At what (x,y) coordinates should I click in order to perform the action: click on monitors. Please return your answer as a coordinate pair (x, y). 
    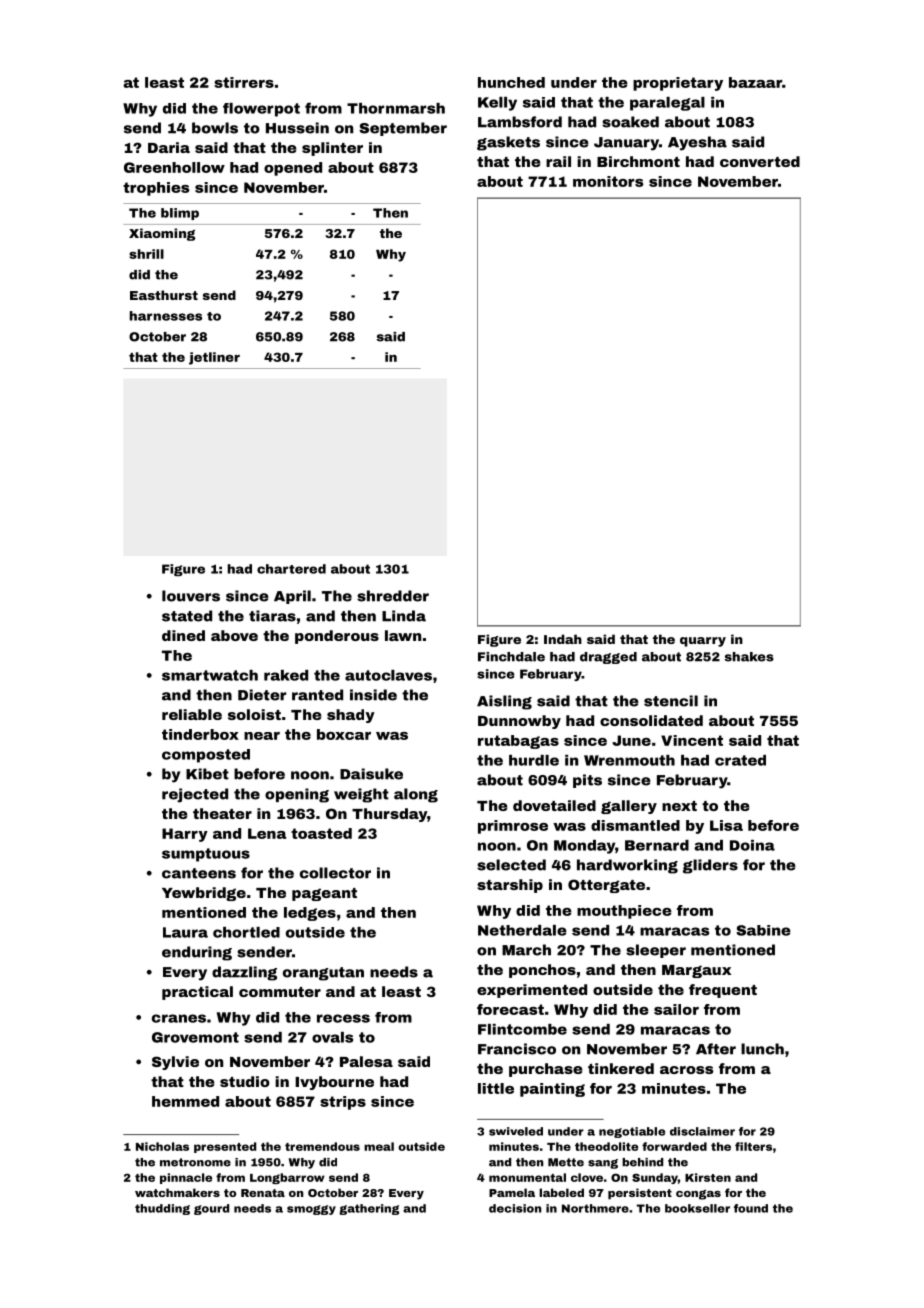
    Looking at the image, I should click on (608, 181).
